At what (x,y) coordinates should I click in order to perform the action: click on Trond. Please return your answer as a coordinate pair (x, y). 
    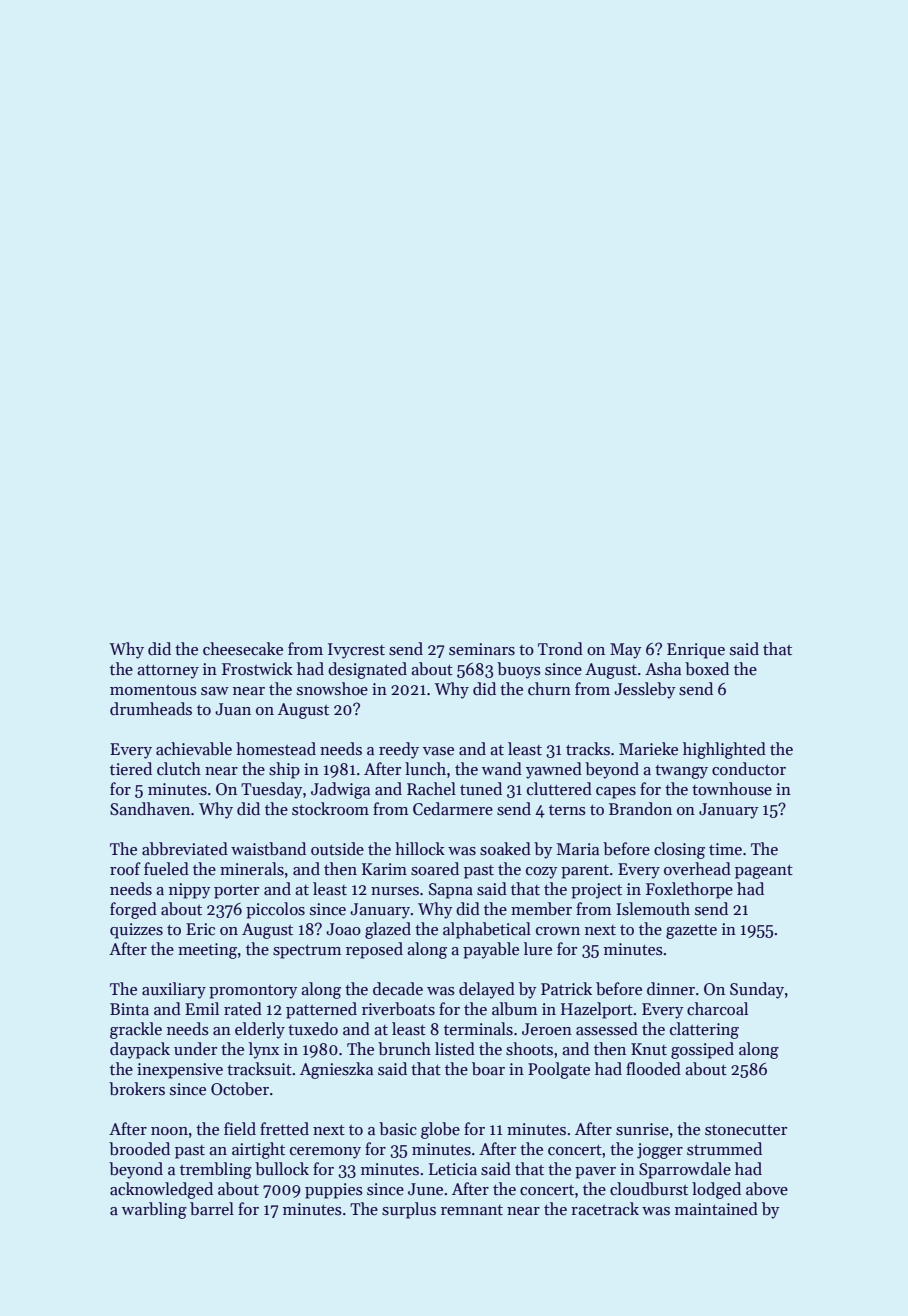
    Looking at the image, I should click on (560, 649).
